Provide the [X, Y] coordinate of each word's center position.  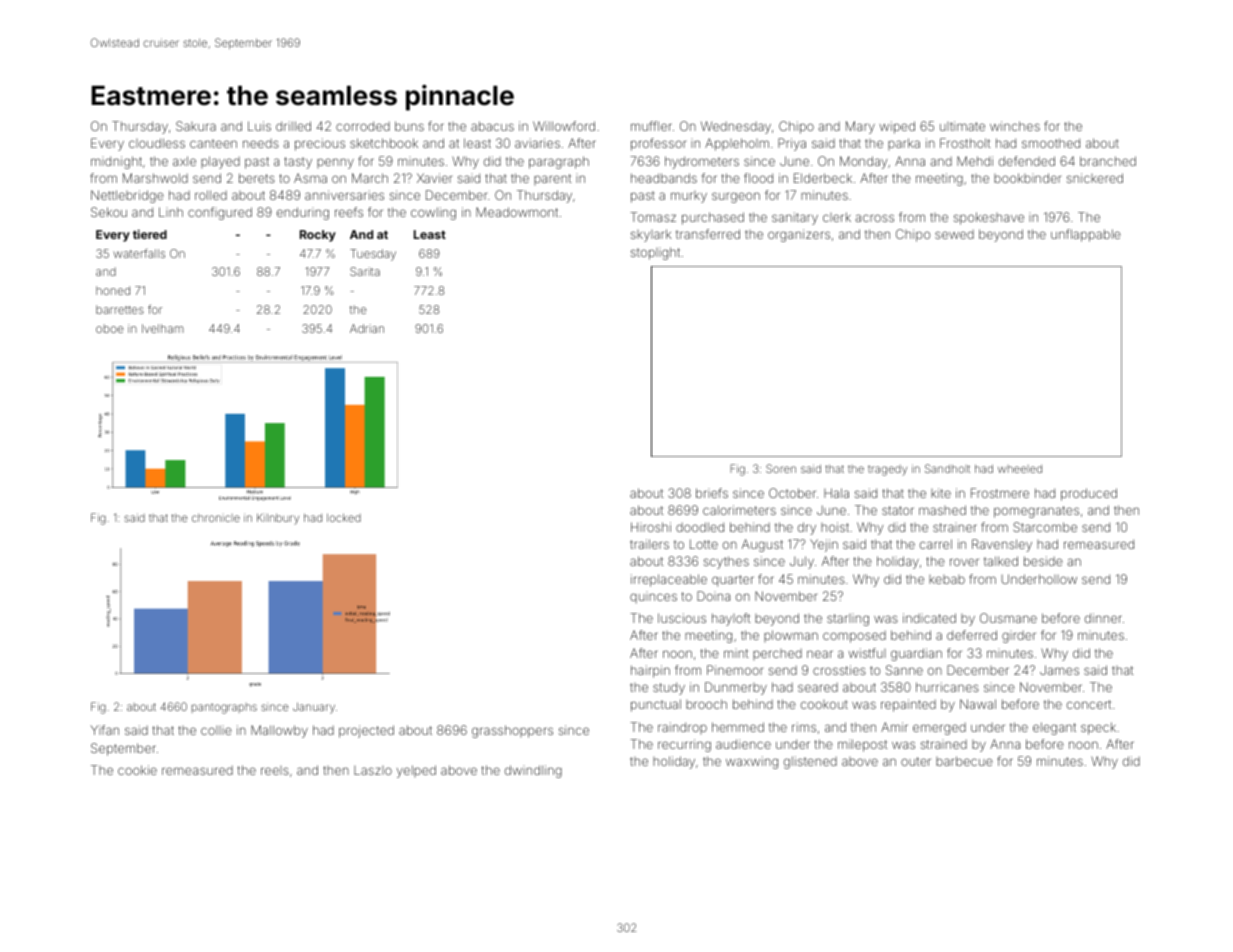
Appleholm [737, 144]
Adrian [367, 328]
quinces [653, 597]
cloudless [157, 143]
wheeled [1020, 469]
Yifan [105, 730]
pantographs [224, 708]
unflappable [1086, 235]
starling [848, 619]
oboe [110, 328]
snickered [1095, 178]
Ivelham [163, 328]
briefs [712, 493]
